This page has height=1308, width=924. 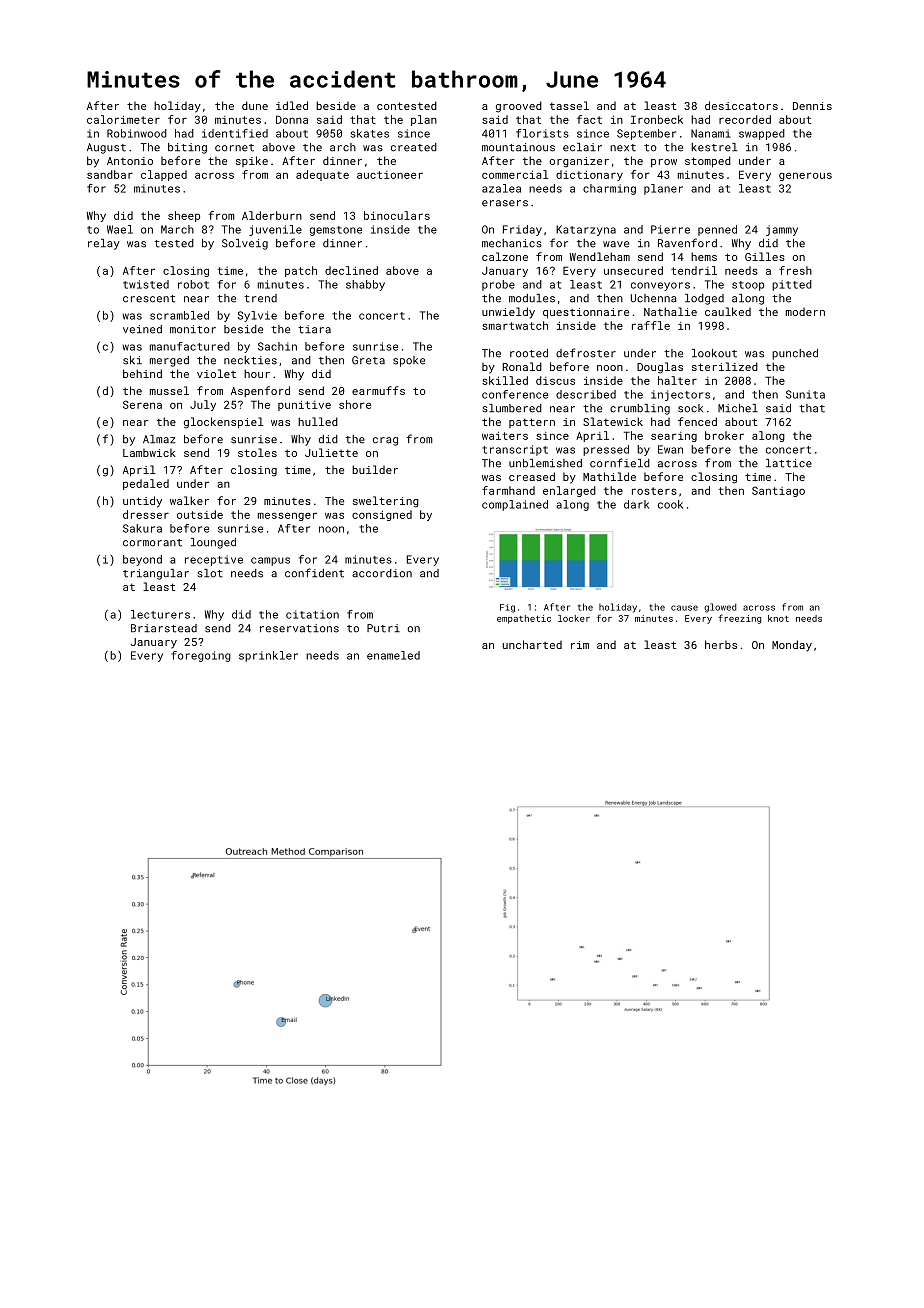 What do you see at coordinates (805, 176) in the page?
I see `generous` at bounding box center [805, 176].
